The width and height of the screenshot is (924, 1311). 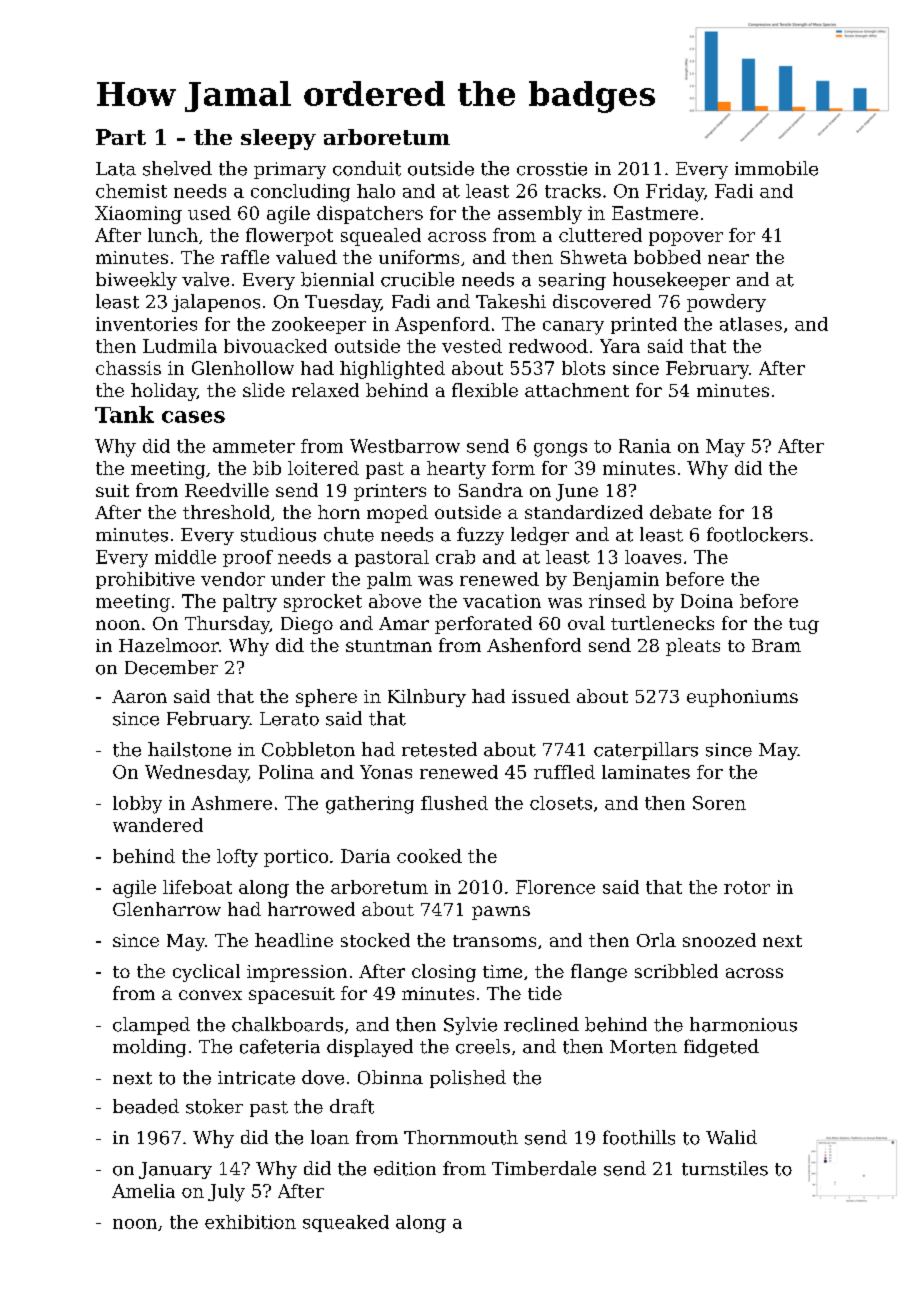 What do you see at coordinates (747, 887) in the screenshot?
I see `rotor` at bounding box center [747, 887].
